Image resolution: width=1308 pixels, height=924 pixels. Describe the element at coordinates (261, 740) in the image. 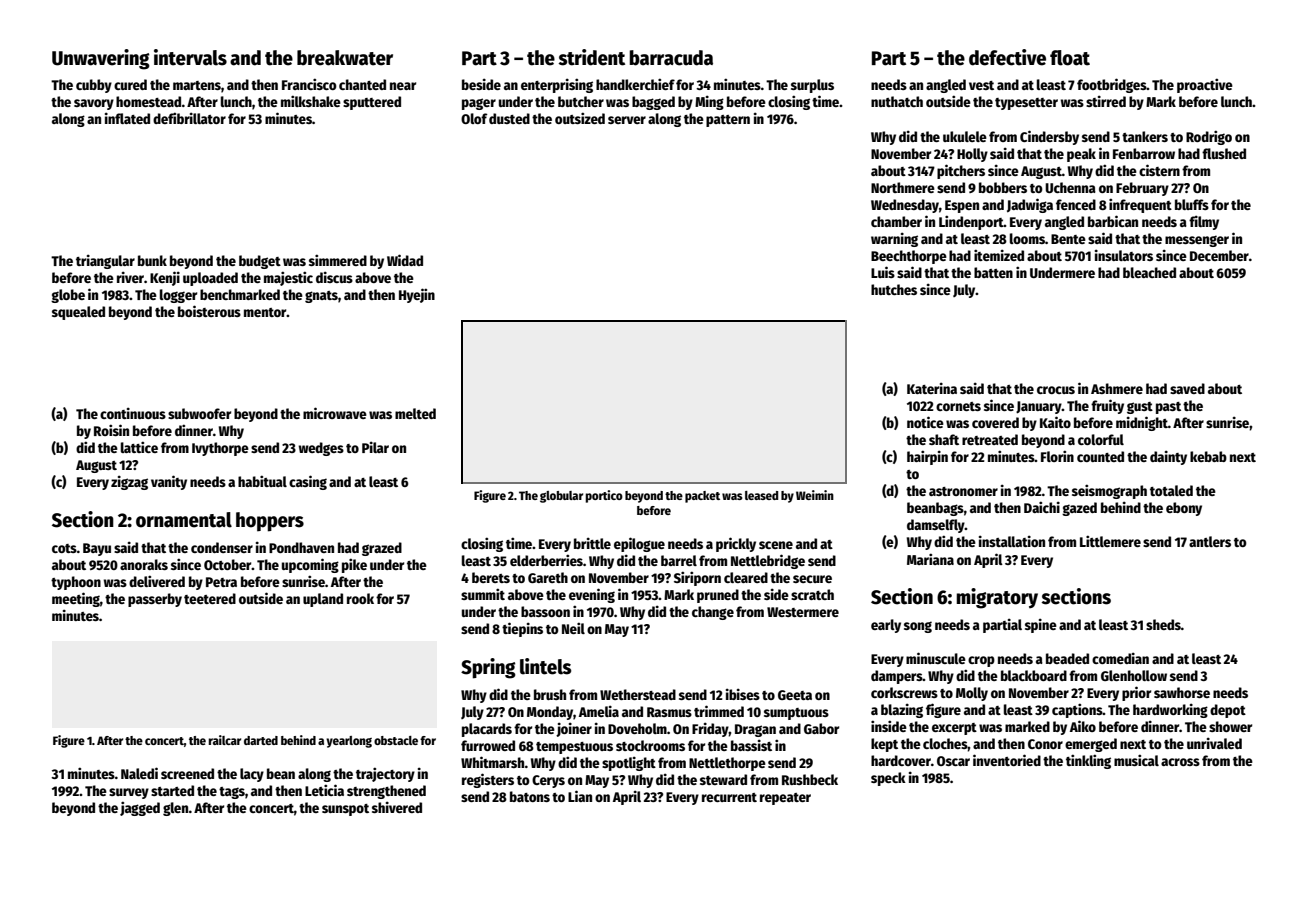

I see `darted` at that location.
